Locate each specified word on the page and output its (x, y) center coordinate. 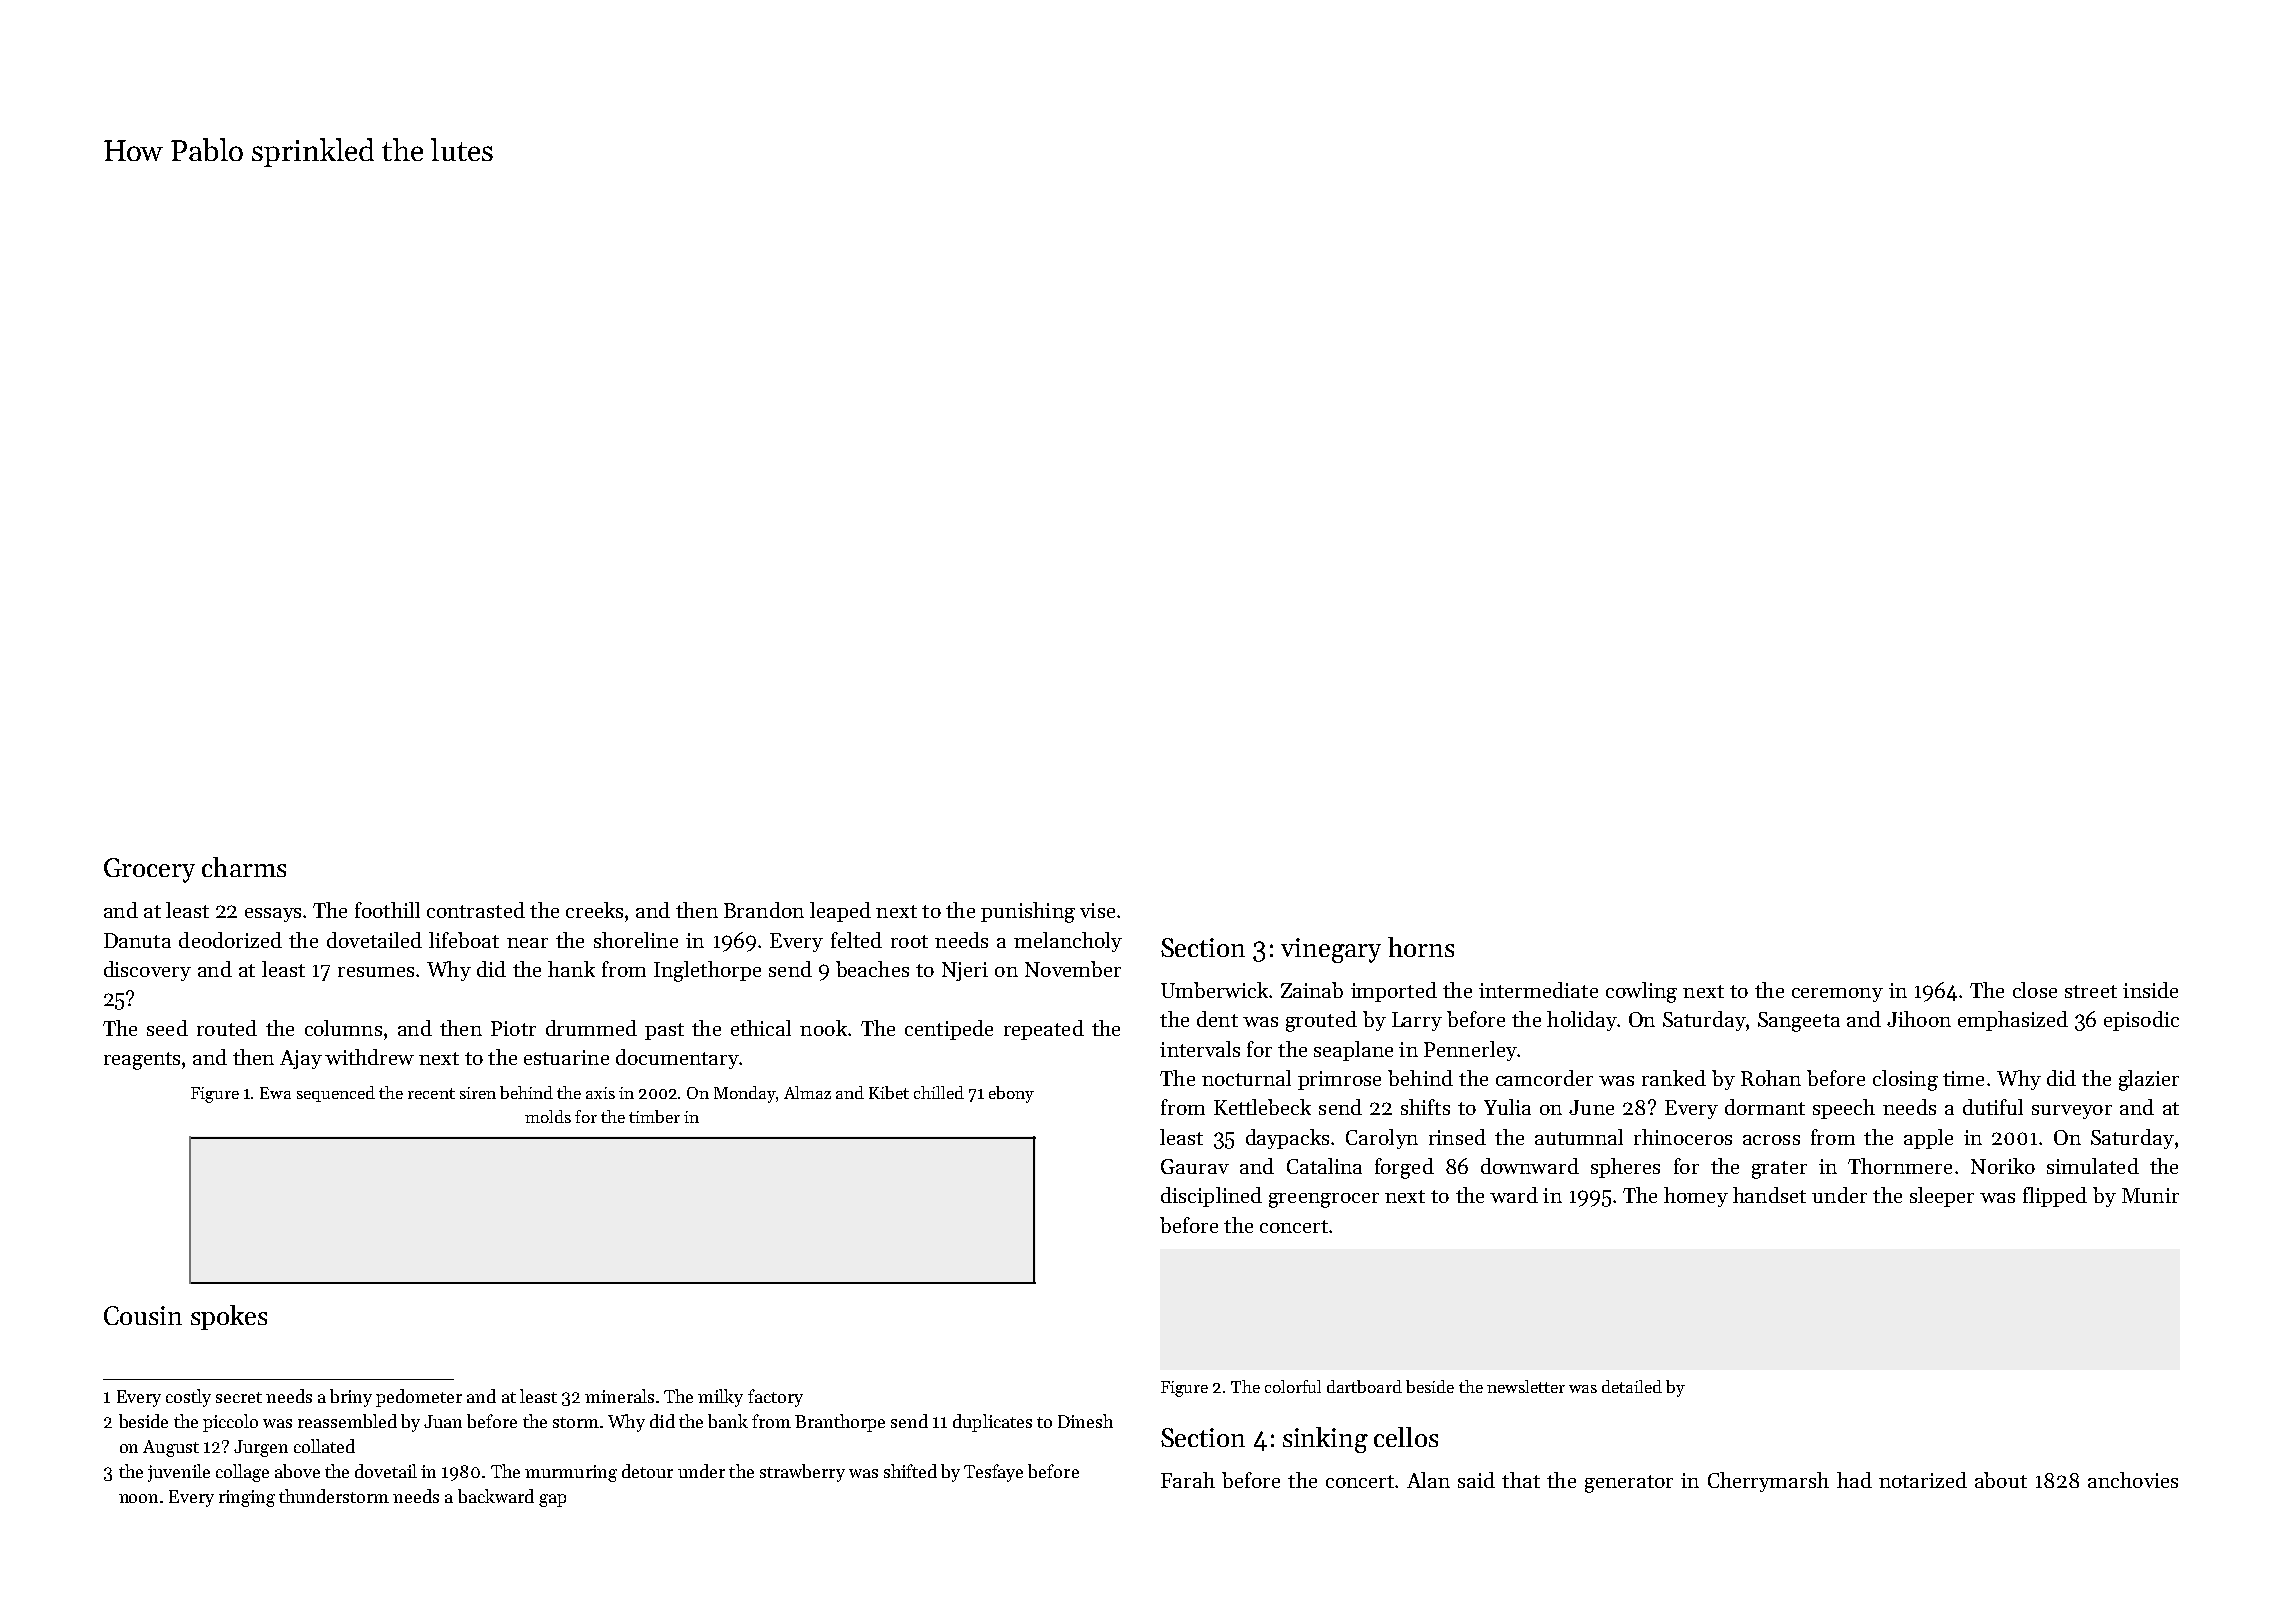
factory (775, 1398)
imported (1394, 992)
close (2035, 990)
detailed (1632, 1386)
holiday (1582, 1021)
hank (571, 969)
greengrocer (1324, 1200)
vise (1097, 910)
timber (654, 1116)
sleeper (1942, 1197)
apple (1928, 1139)
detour (647, 1471)
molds (548, 1116)
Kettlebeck (1262, 1107)
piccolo (230, 1423)
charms (244, 867)
